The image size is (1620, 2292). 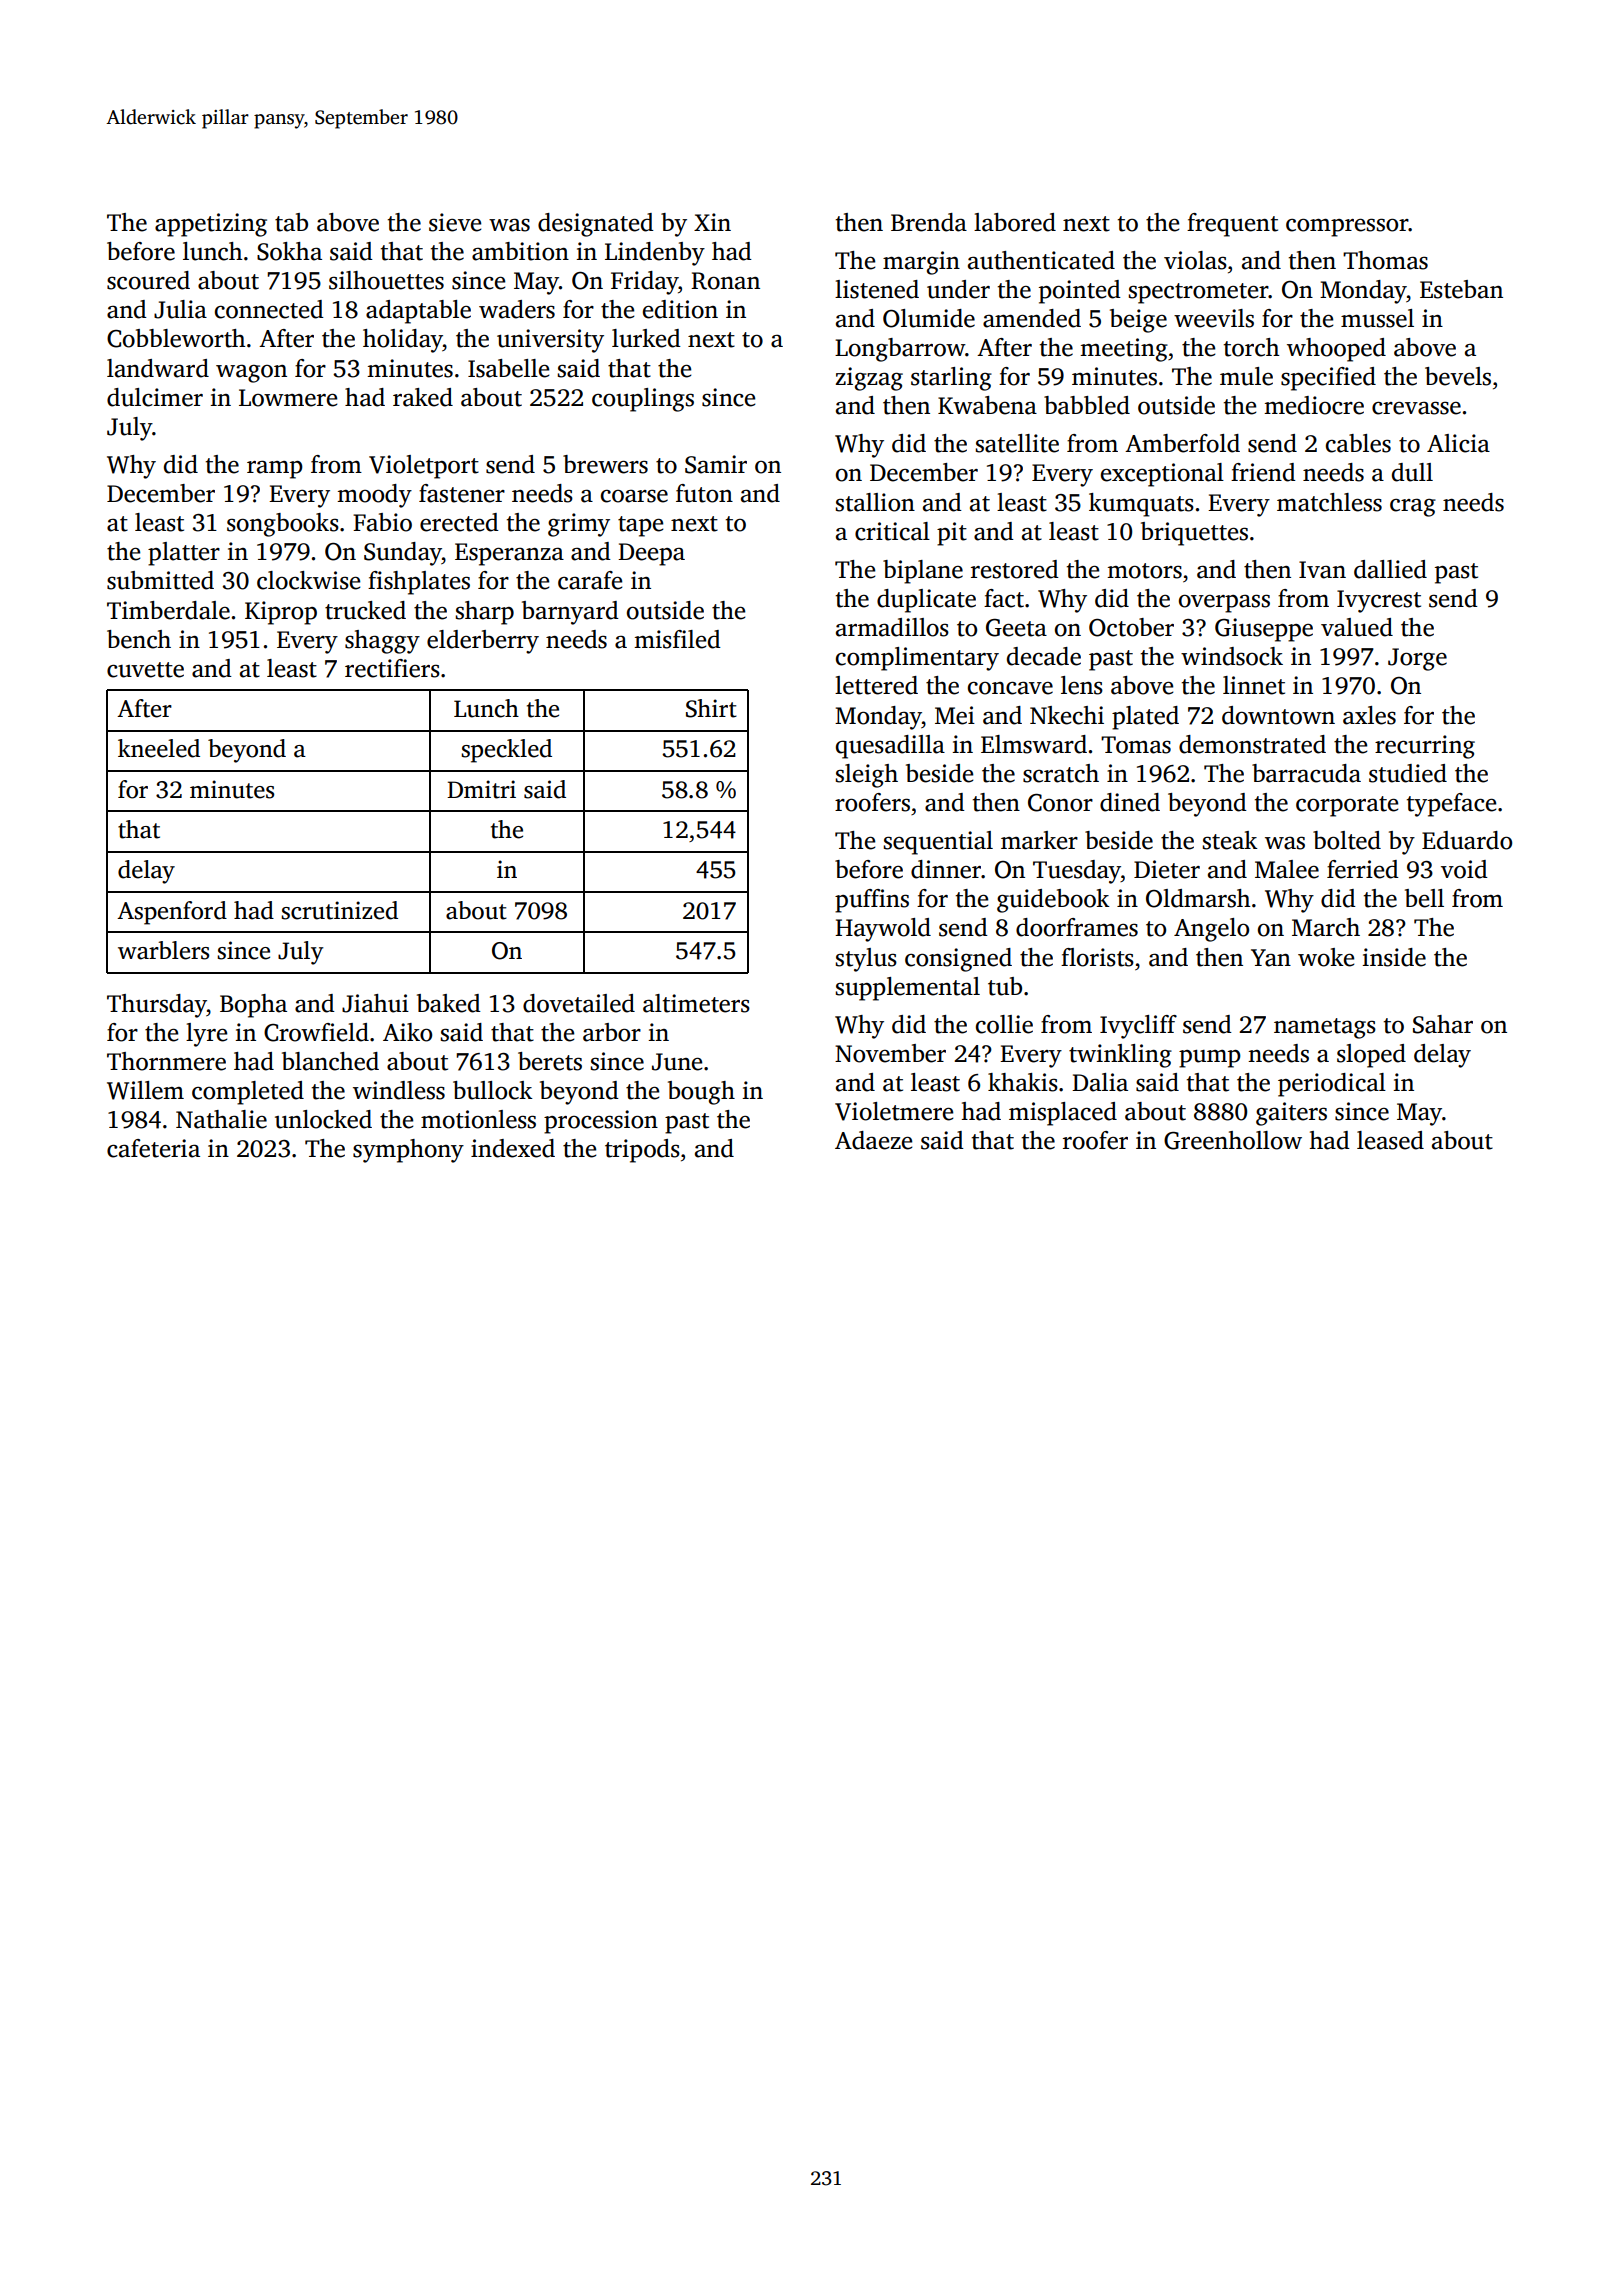 What do you see at coordinates (952, 534) in the screenshot?
I see `pit` at bounding box center [952, 534].
